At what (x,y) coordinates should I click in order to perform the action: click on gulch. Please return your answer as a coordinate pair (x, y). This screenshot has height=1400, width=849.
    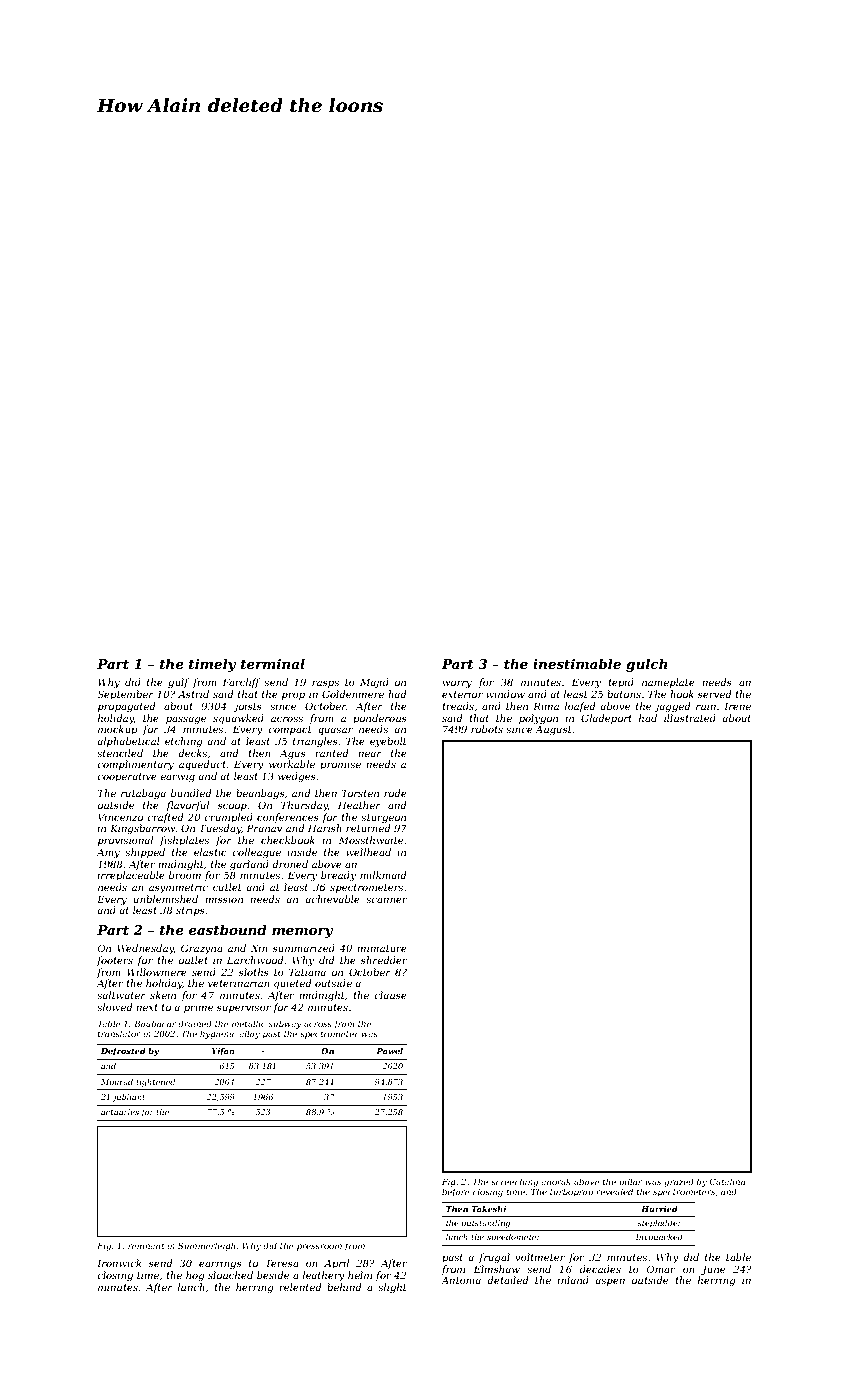
    Looking at the image, I should click on (646, 665).
